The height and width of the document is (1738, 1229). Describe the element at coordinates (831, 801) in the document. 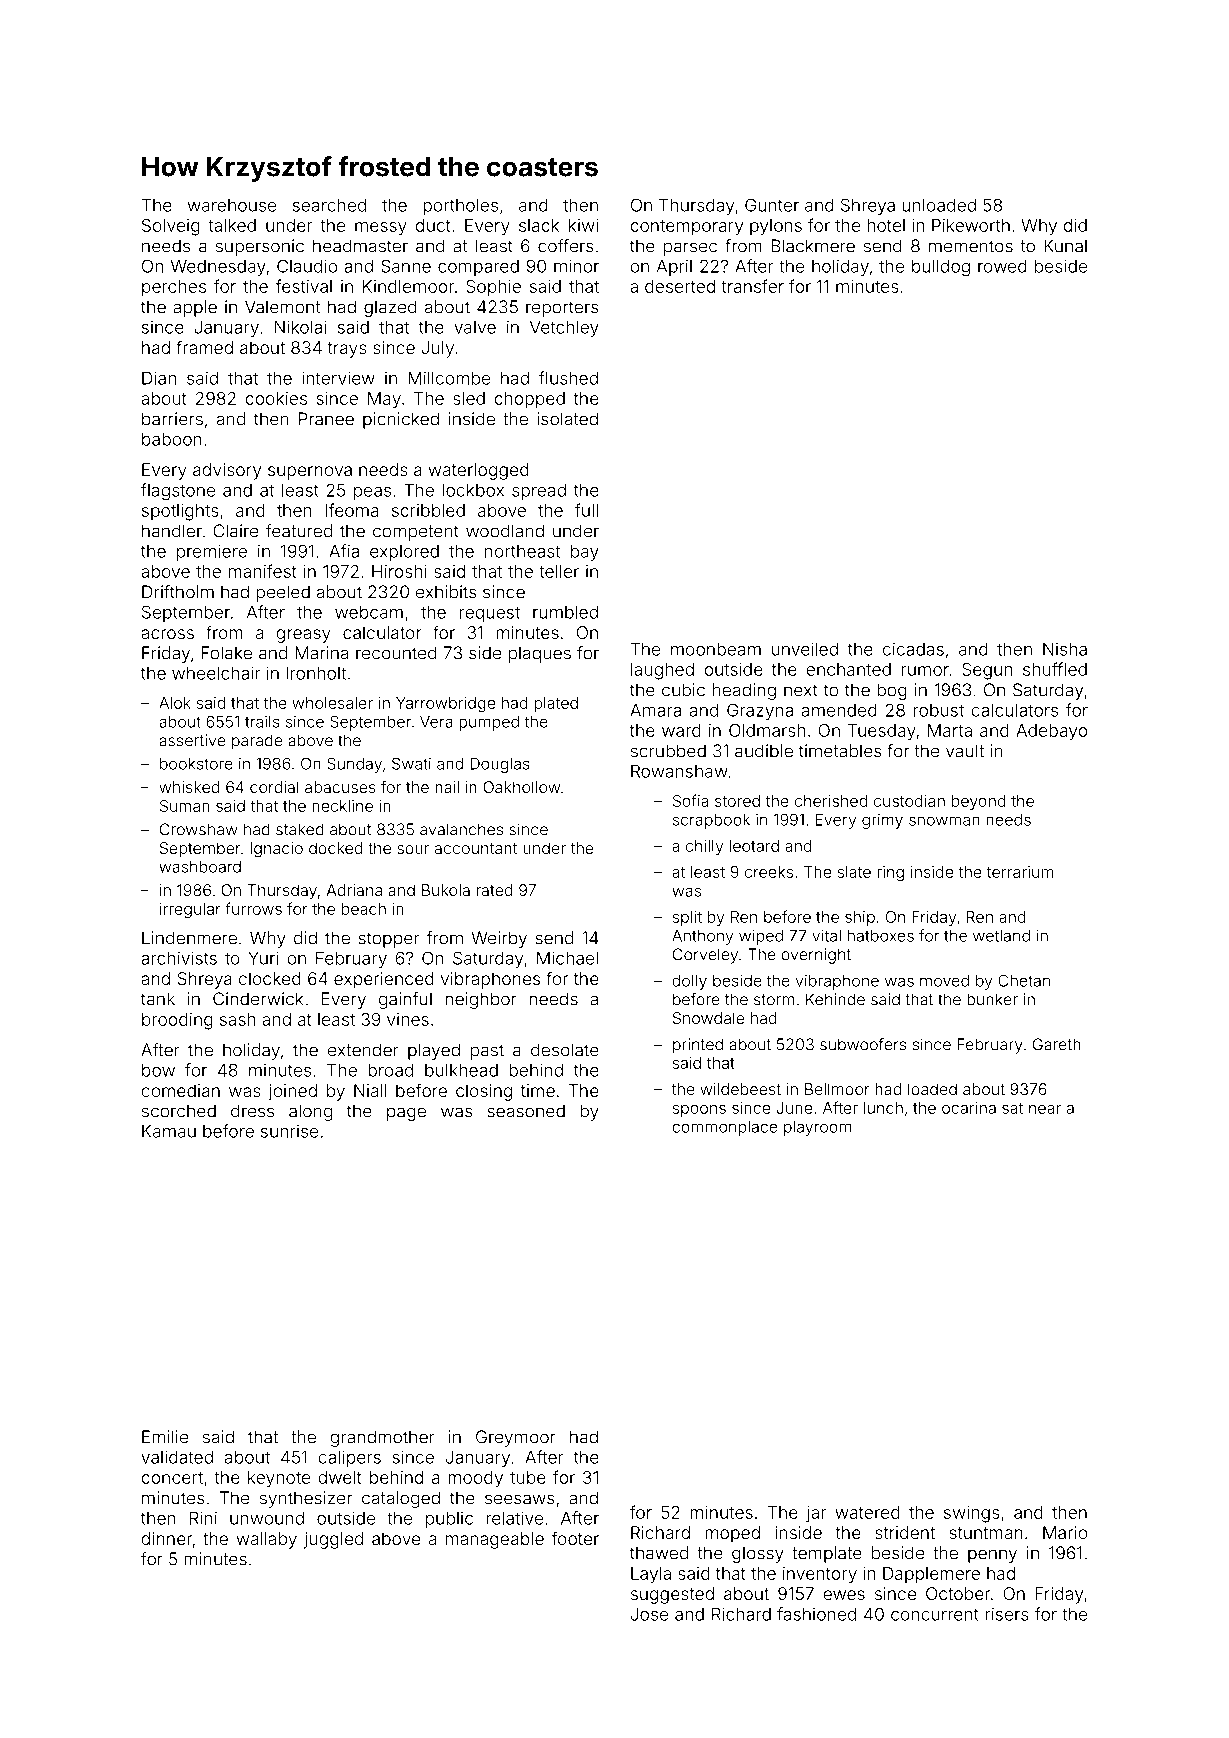

I see `cherished` at that location.
